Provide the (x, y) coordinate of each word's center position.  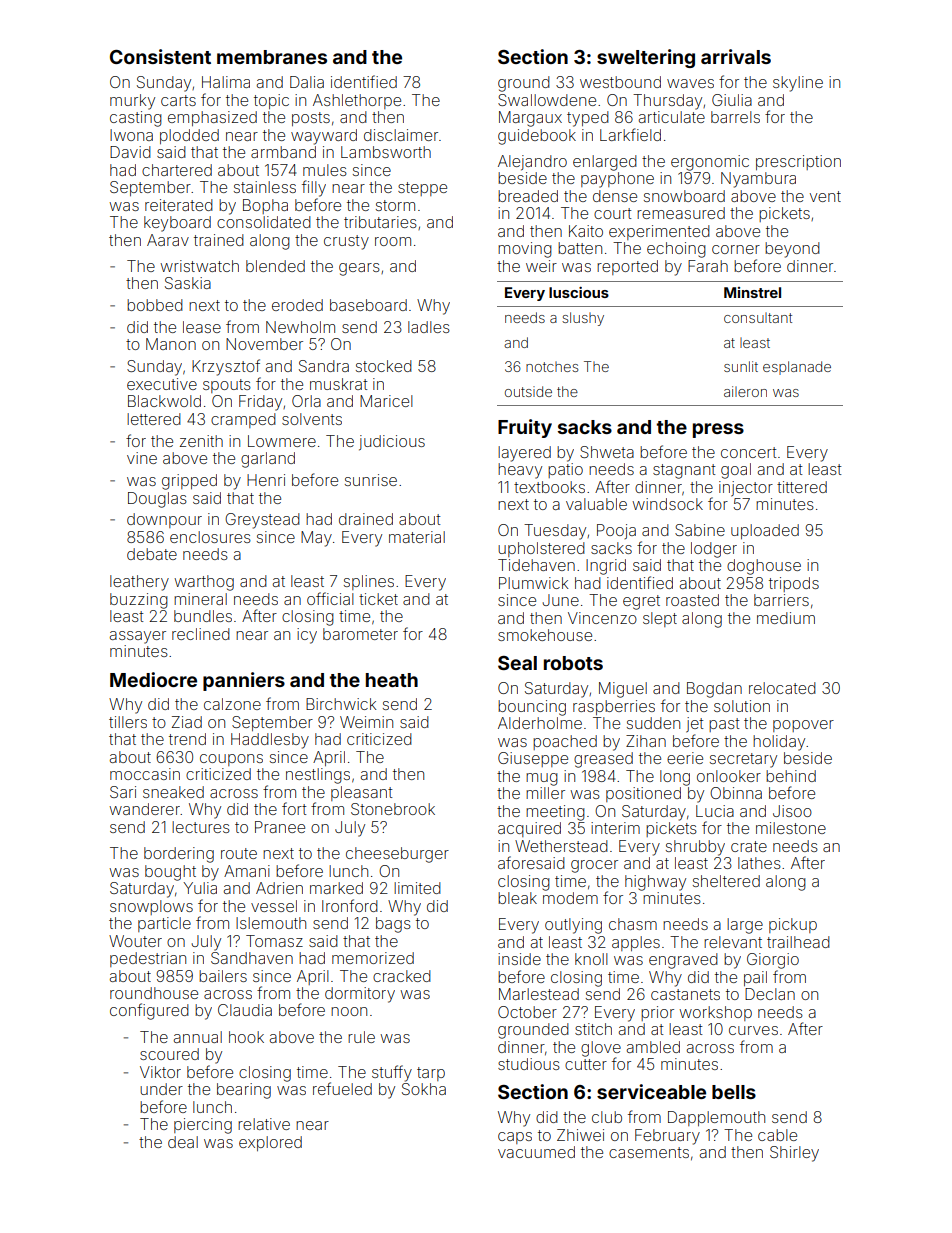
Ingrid (606, 567)
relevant (733, 942)
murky (132, 102)
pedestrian (148, 959)
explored (270, 1143)
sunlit (741, 366)
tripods (794, 584)
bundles (203, 616)
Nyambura (758, 180)
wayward (324, 137)
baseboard (368, 305)
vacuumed (536, 1152)
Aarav (168, 240)
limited (417, 888)
